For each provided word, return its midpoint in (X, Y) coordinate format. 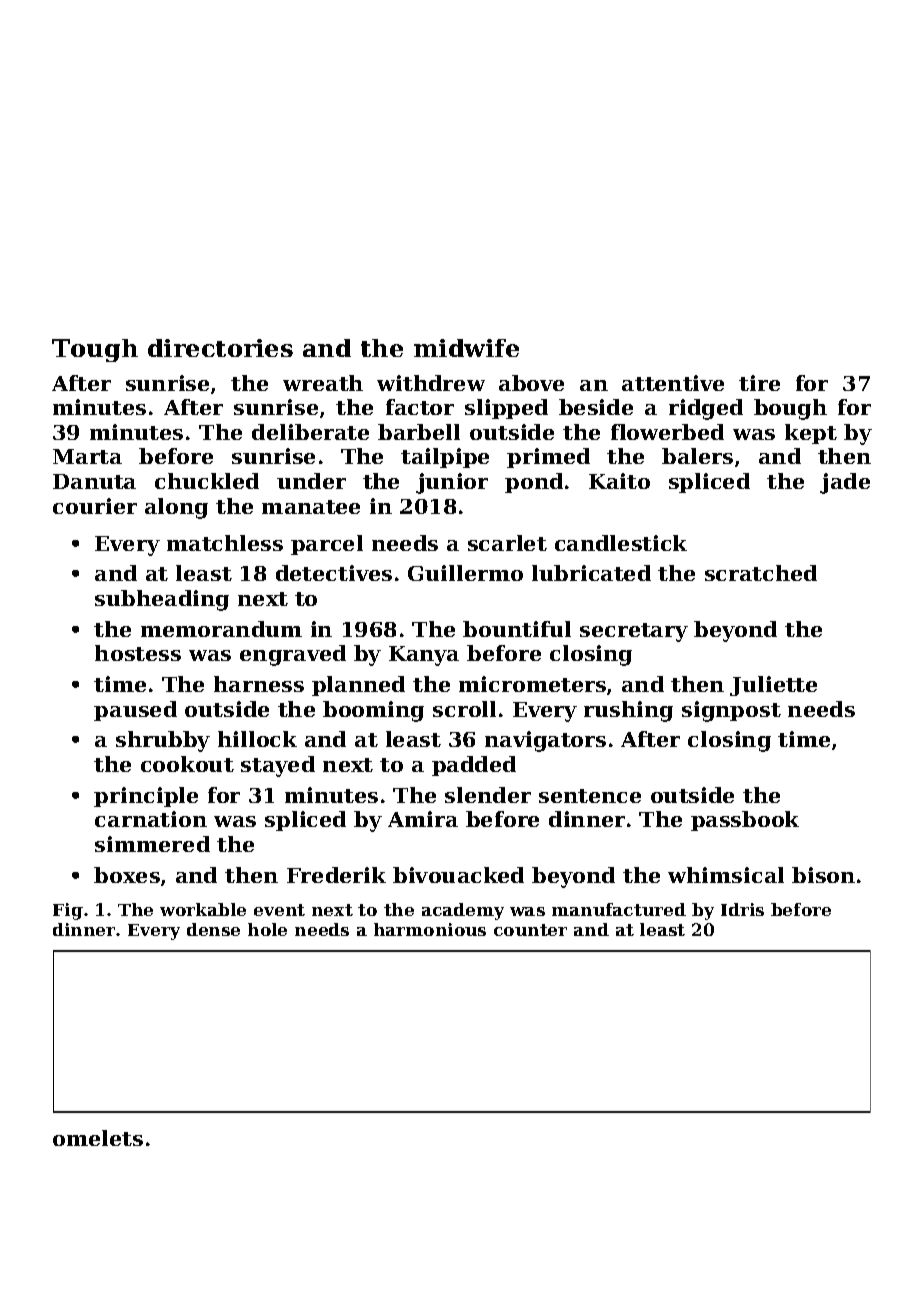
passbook (745, 821)
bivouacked (458, 875)
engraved (293, 655)
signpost (731, 711)
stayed (278, 766)
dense (213, 929)
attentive (673, 383)
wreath (323, 383)
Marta (87, 456)
